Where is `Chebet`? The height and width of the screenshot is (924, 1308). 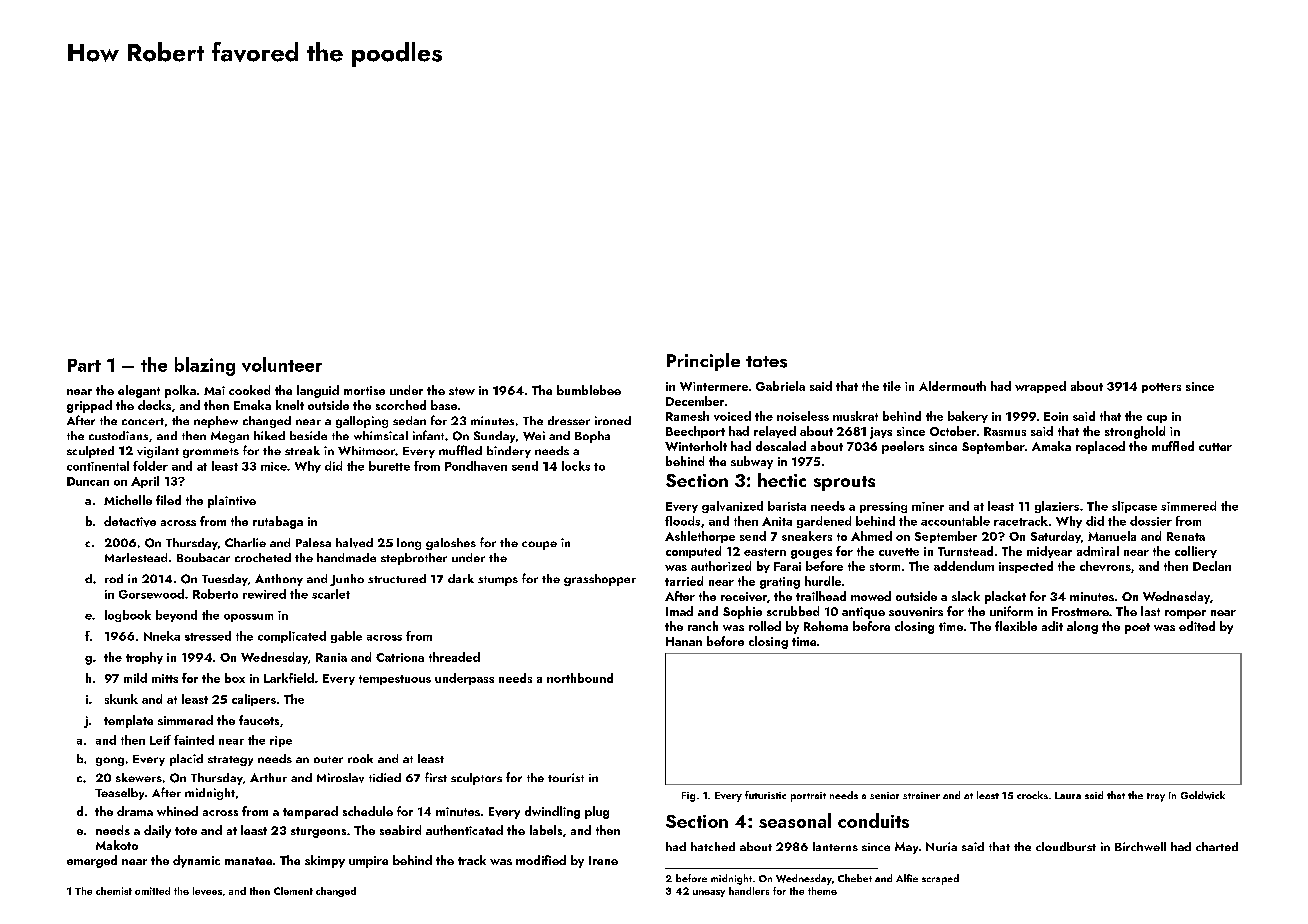 Chebet is located at coordinates (855, 878).
